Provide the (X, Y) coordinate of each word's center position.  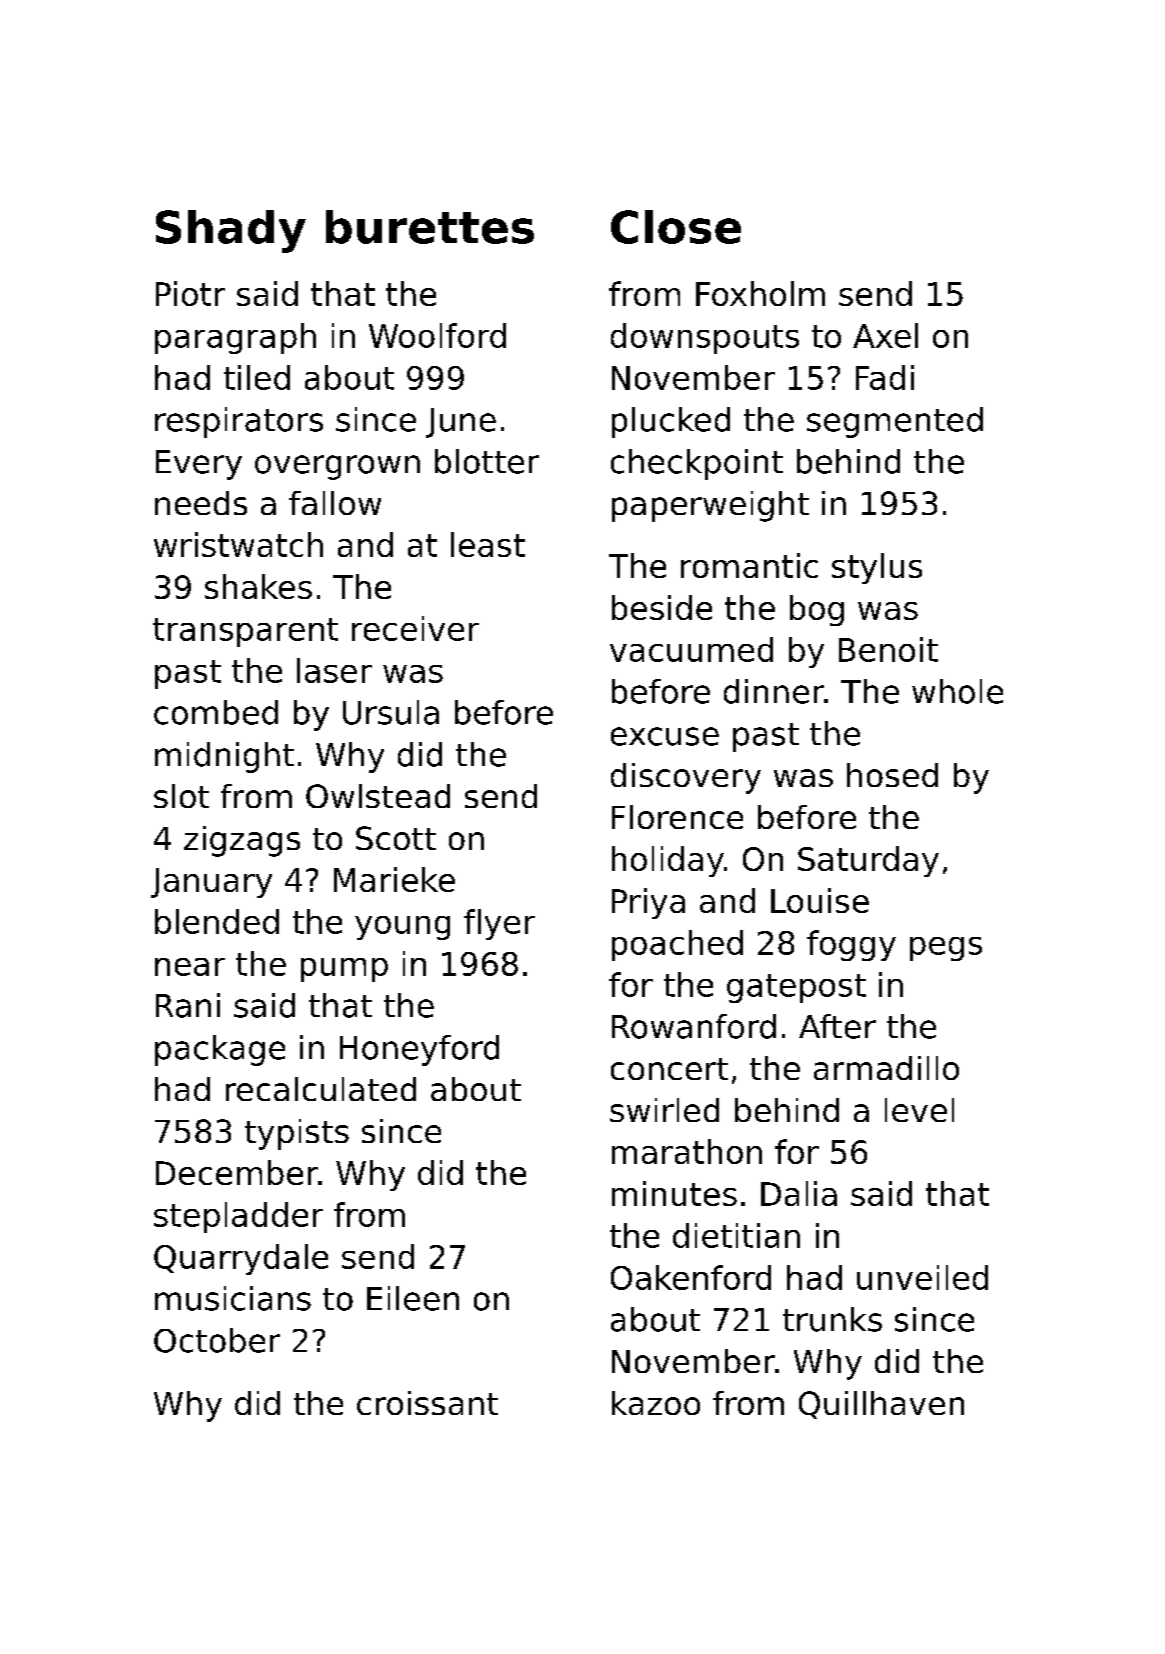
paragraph (235, 338)
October (217, 1340)
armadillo (886, 1068)
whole (957, 691)
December (237, 1172)
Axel (885, 335)
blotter (487, 461)
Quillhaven (881, 1405)
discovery (686, 778)
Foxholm (760, 293)
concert (669, 1069)
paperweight (710, 506)
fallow (335, 503)
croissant (427, 1403)
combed (216, 712)
